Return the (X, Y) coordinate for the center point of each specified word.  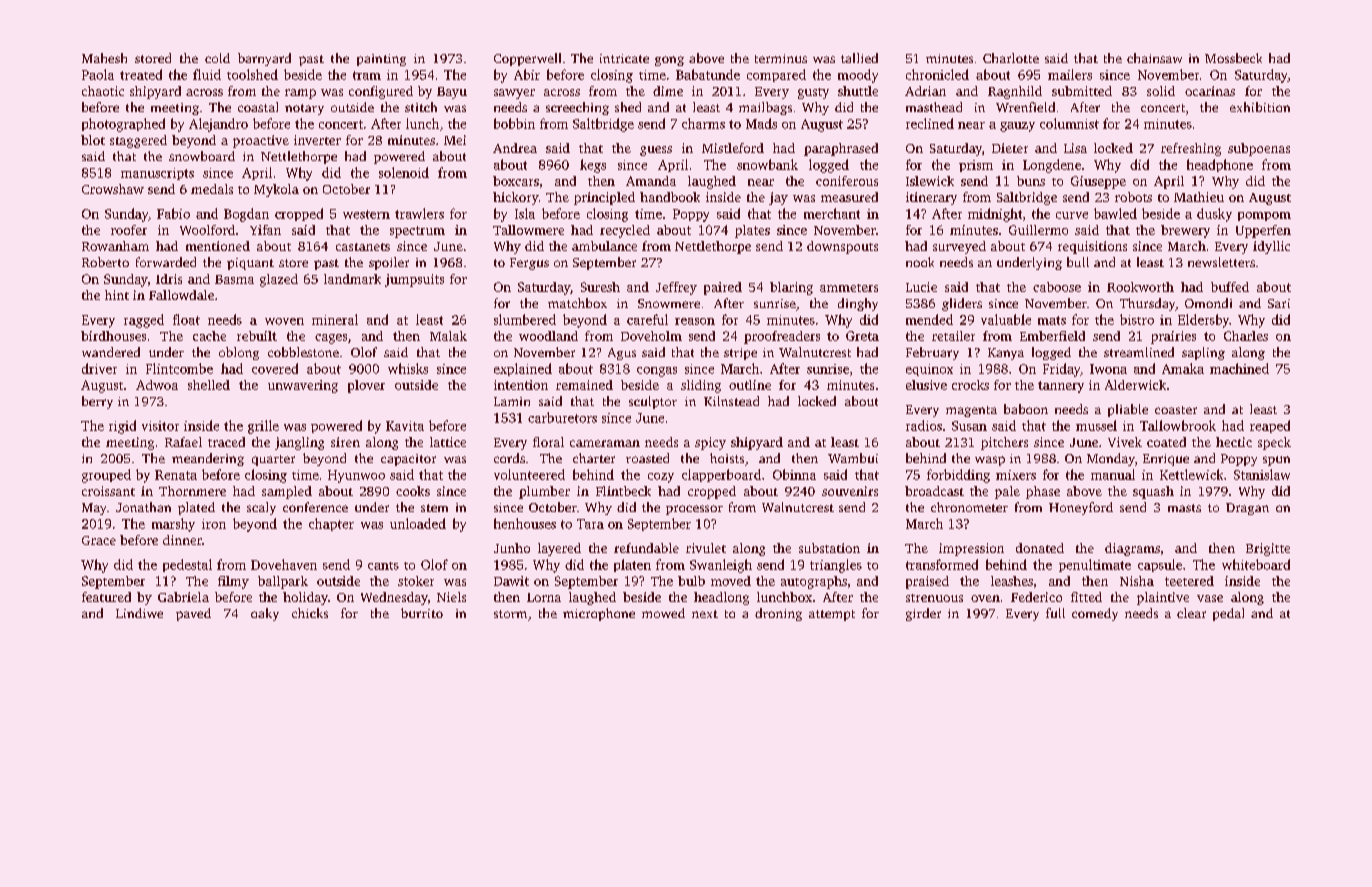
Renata (176, 475)
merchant (832, 213)
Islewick (930, 181)
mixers (1016, 475)
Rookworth (1140, 287)
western (366, 214)
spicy (710, 443)
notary (304, 109)
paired (723, 288)
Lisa (1075, 148)
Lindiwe (139, 613)
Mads (761, 123)
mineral (335, 319)
